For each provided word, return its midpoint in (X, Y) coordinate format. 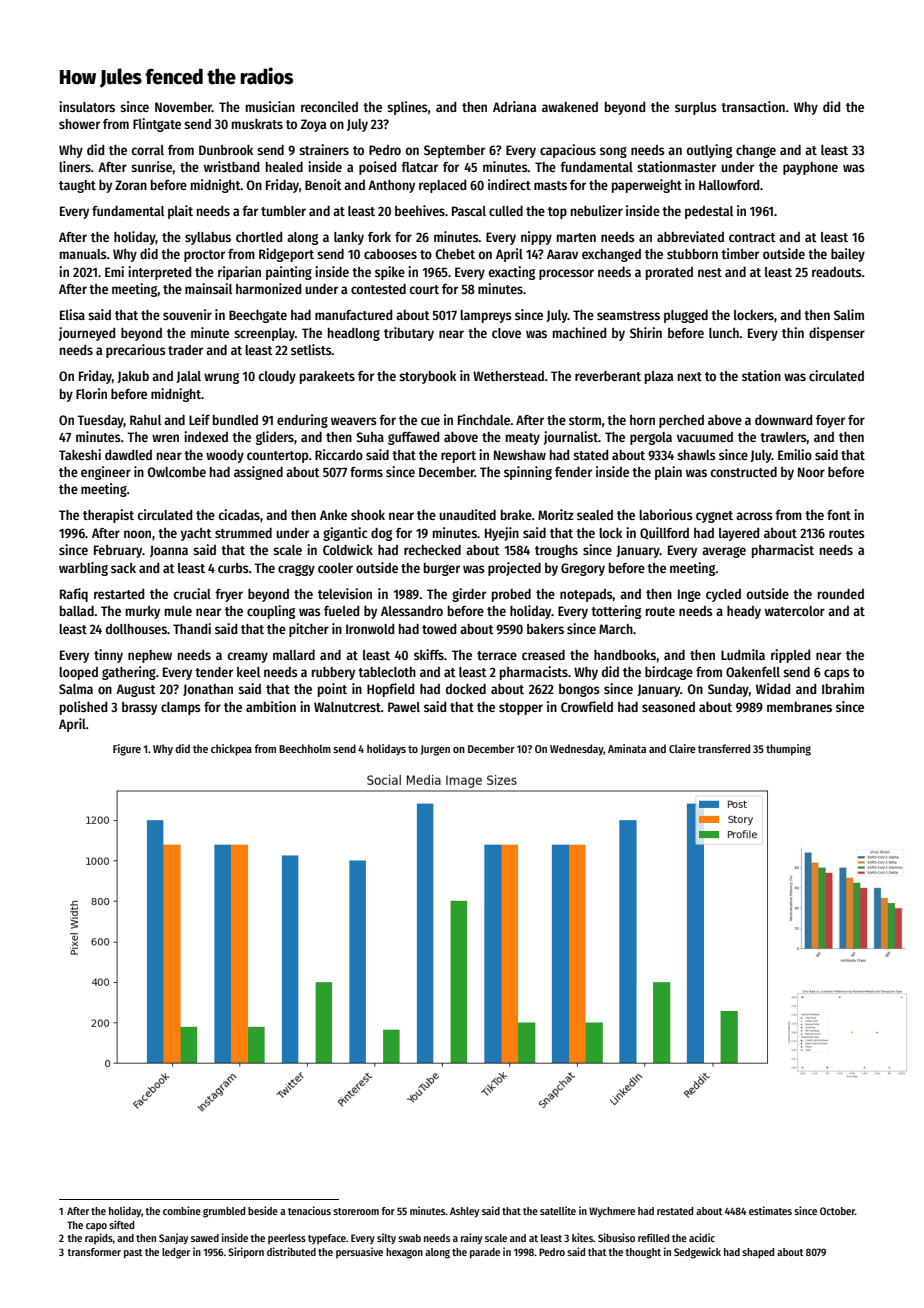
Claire (682, 748)
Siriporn (246, 1253)
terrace (497, 655)
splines (407, 108)
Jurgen (435, 750)
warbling (83, 569)
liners (75, 166)
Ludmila (743, 654)
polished (83, 708)
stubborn (692, 254)
